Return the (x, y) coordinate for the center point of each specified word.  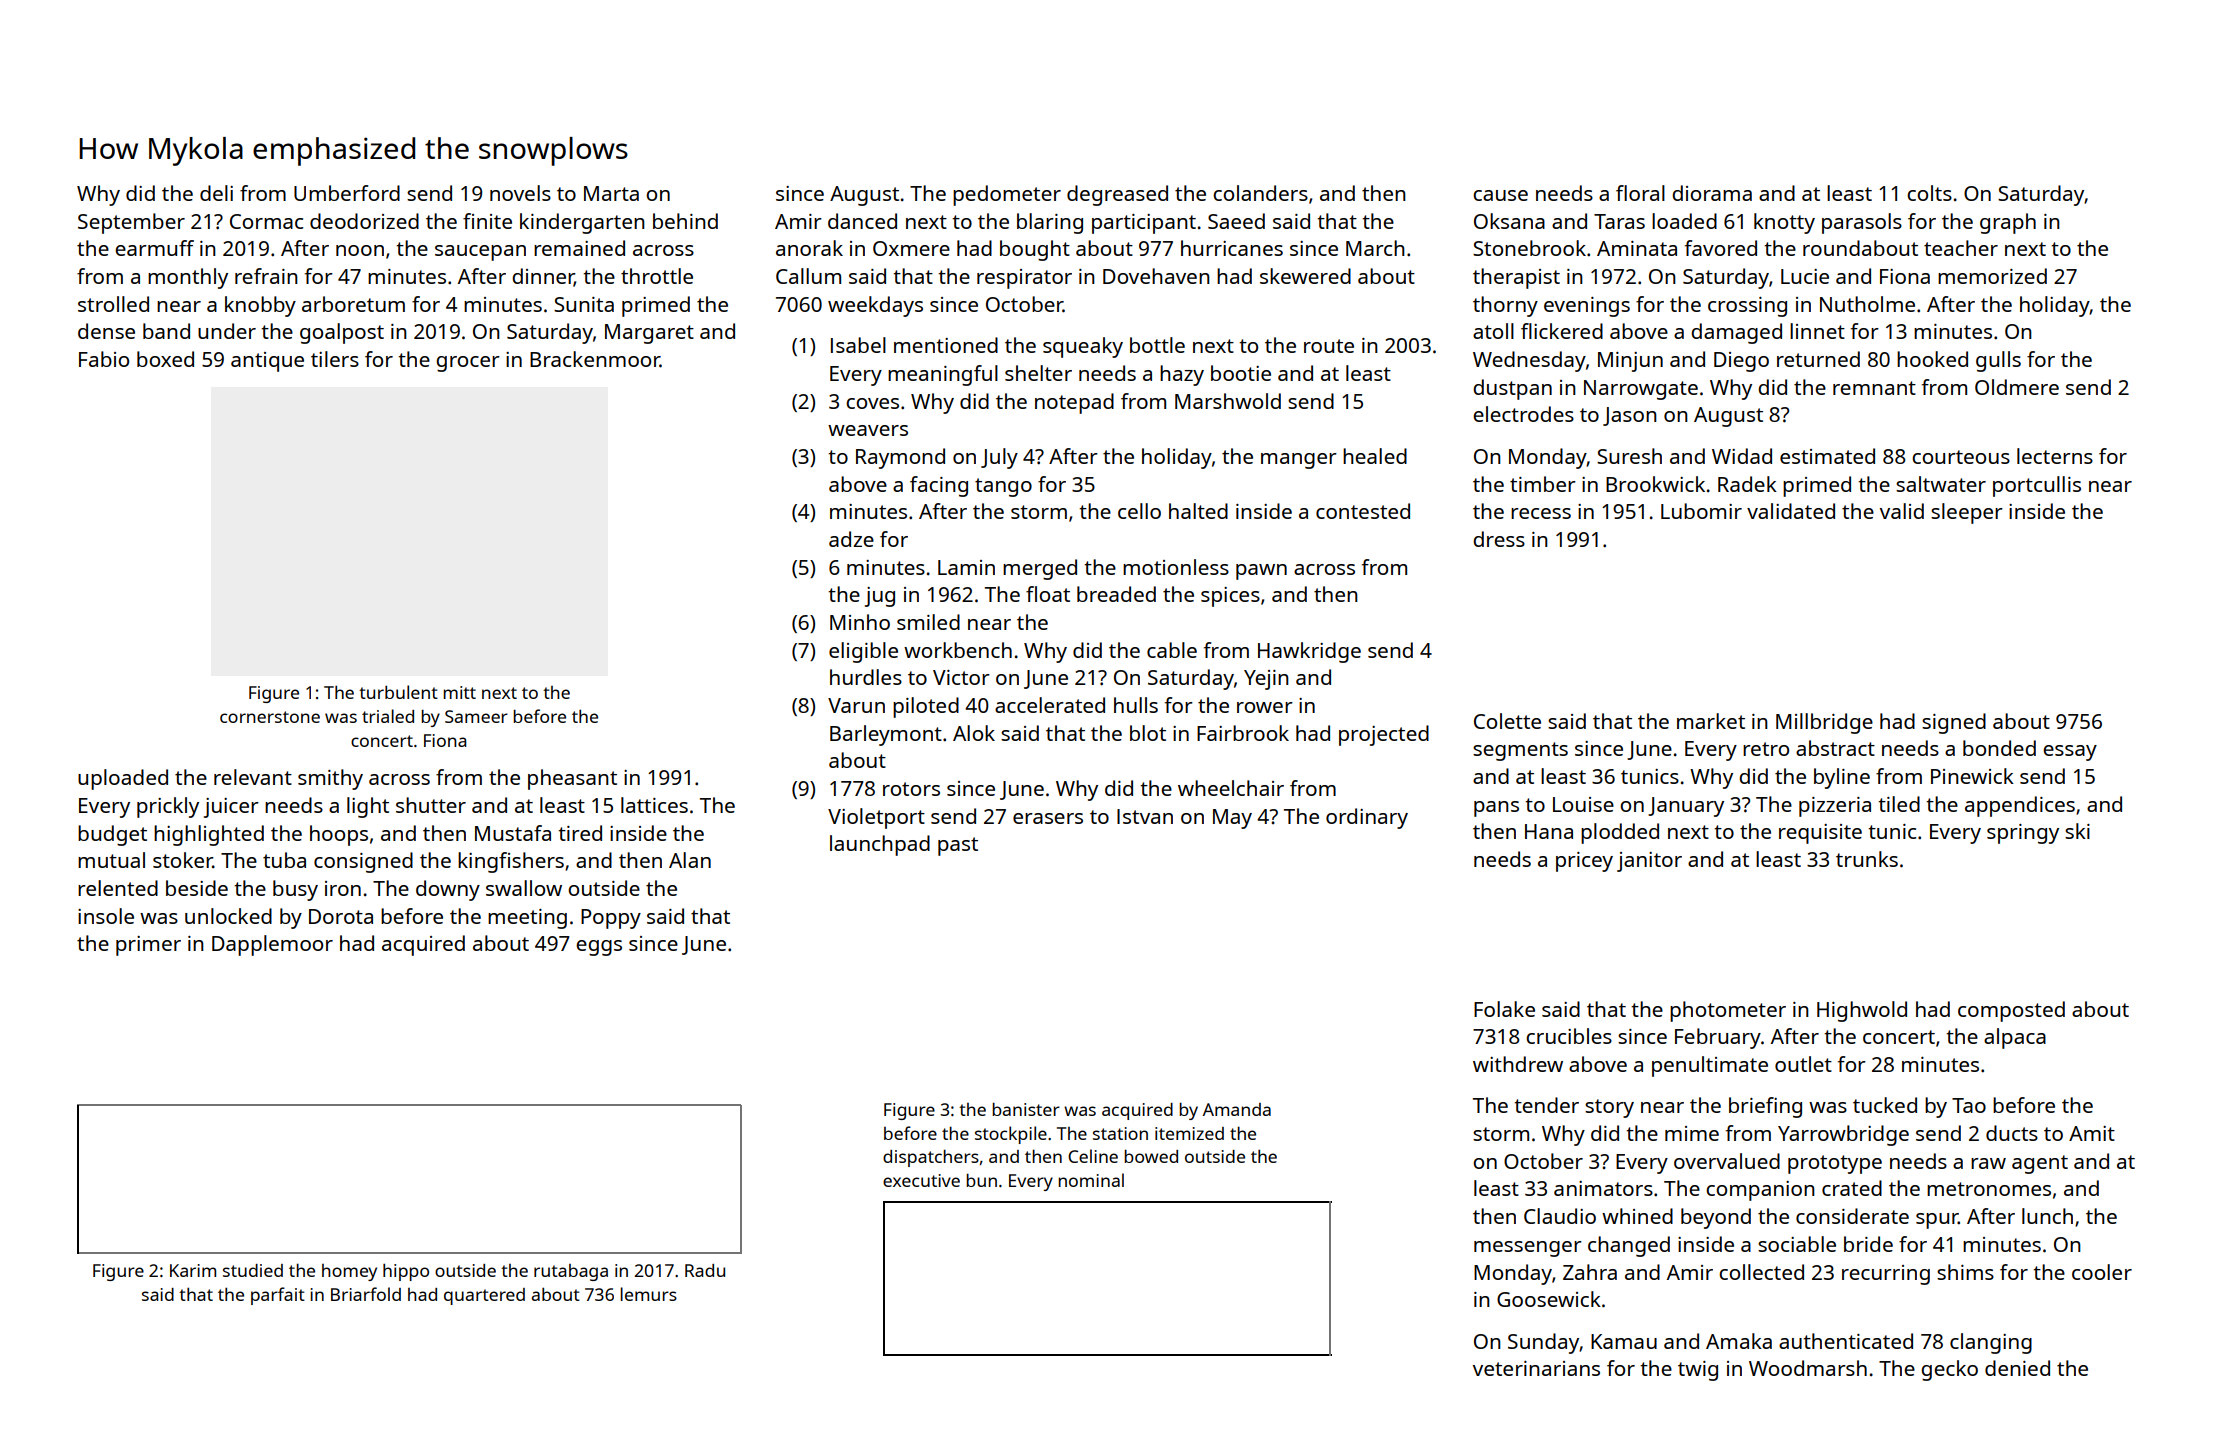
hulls (1136, 705)
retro (1766, 749)
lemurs (648, 1294)
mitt (459, 692)
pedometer (1007, 195)
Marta (611, 193)
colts (1929, 193)
